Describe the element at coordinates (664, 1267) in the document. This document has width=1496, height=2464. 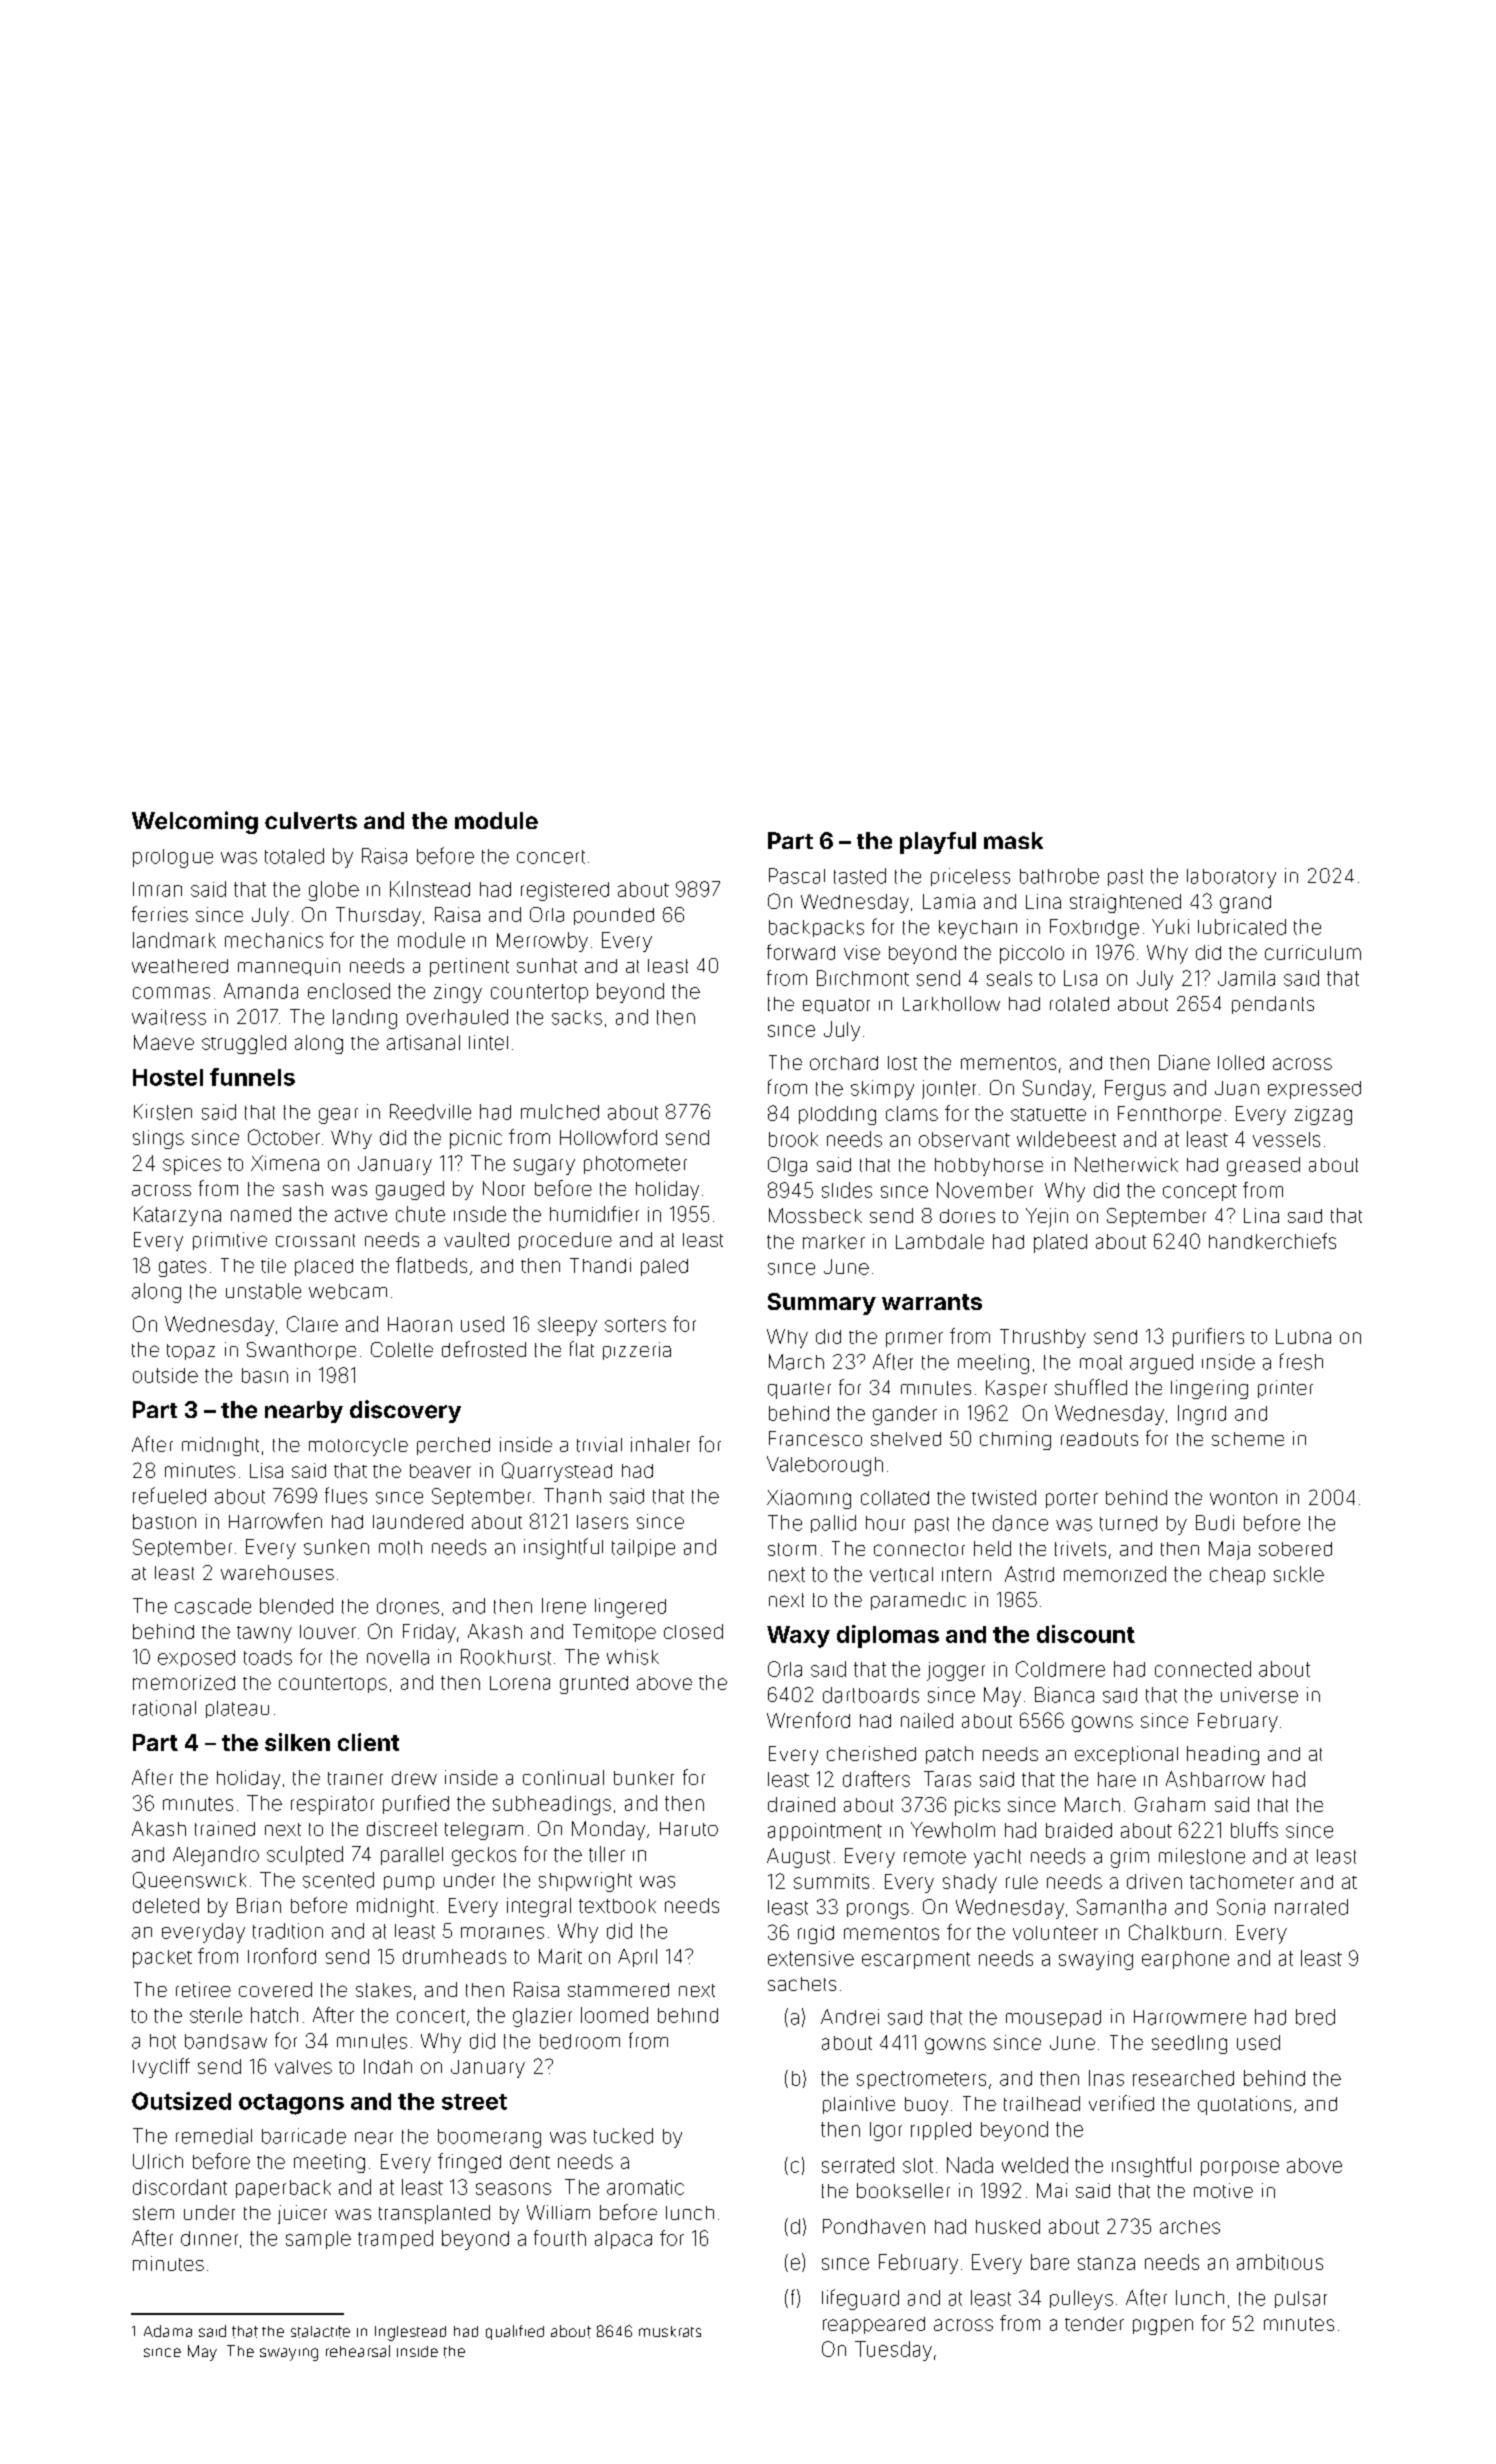
I see `paled` at that location.
